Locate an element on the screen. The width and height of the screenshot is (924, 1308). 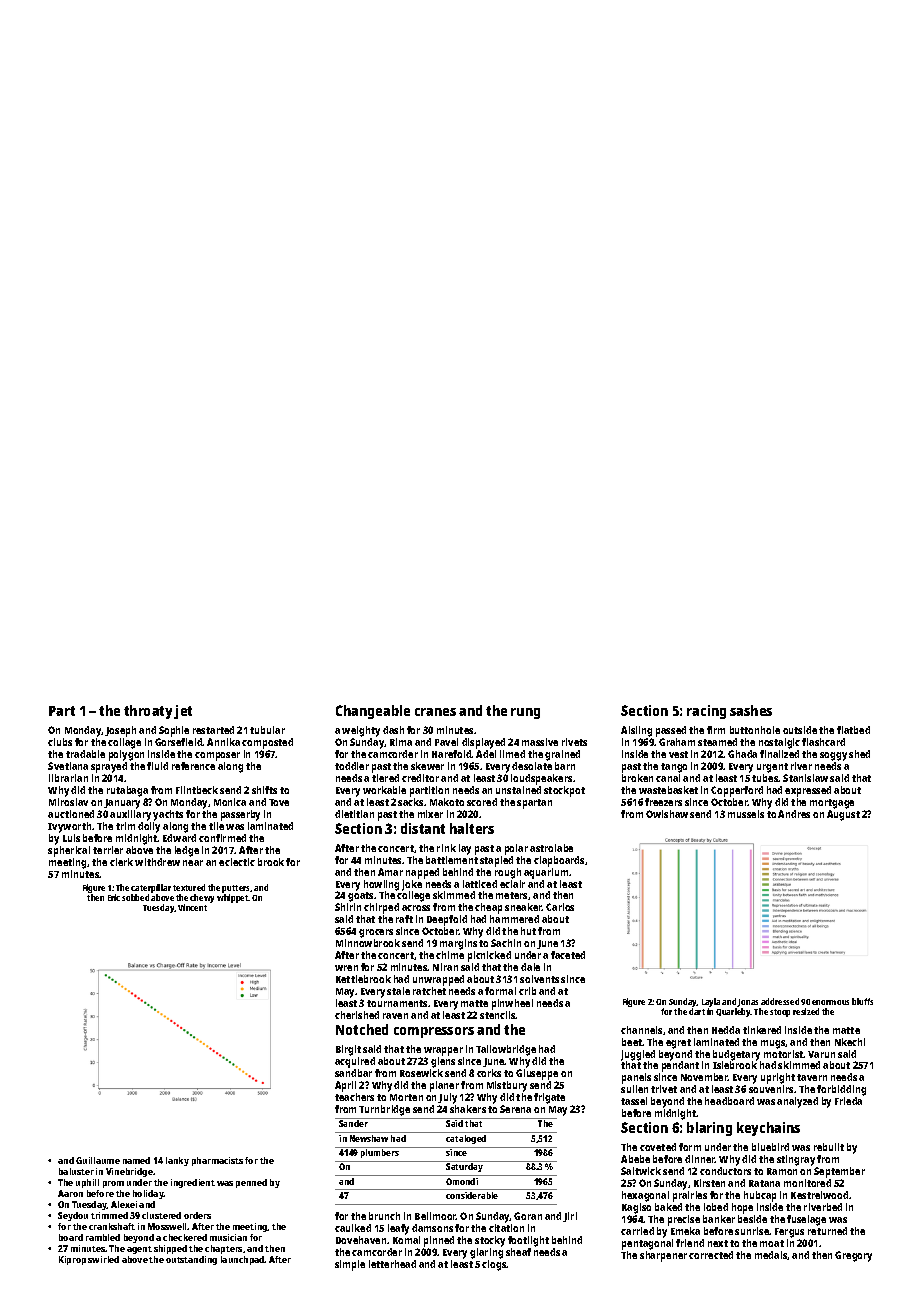
massive is located at coordinates (540, 742).
